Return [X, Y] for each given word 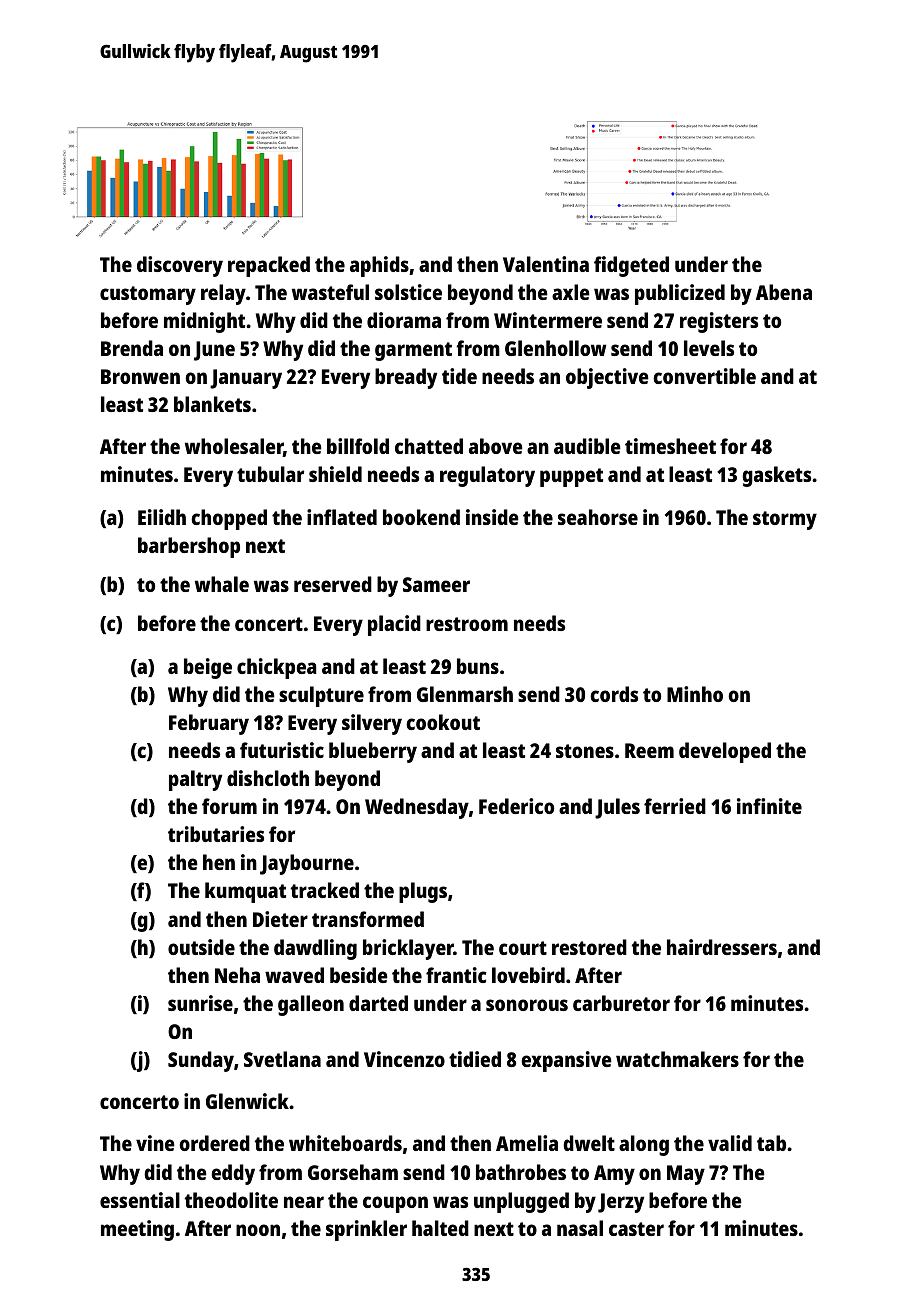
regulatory [487, 476]
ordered [214, 1143]
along [644, 1145]
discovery [180, 266]
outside [201, 947]
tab [771, 1143]
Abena [784, 292]
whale [222, 584]
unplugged [521, 1202]
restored [589, 947]
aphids [379, 266]
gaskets [776, 476]
